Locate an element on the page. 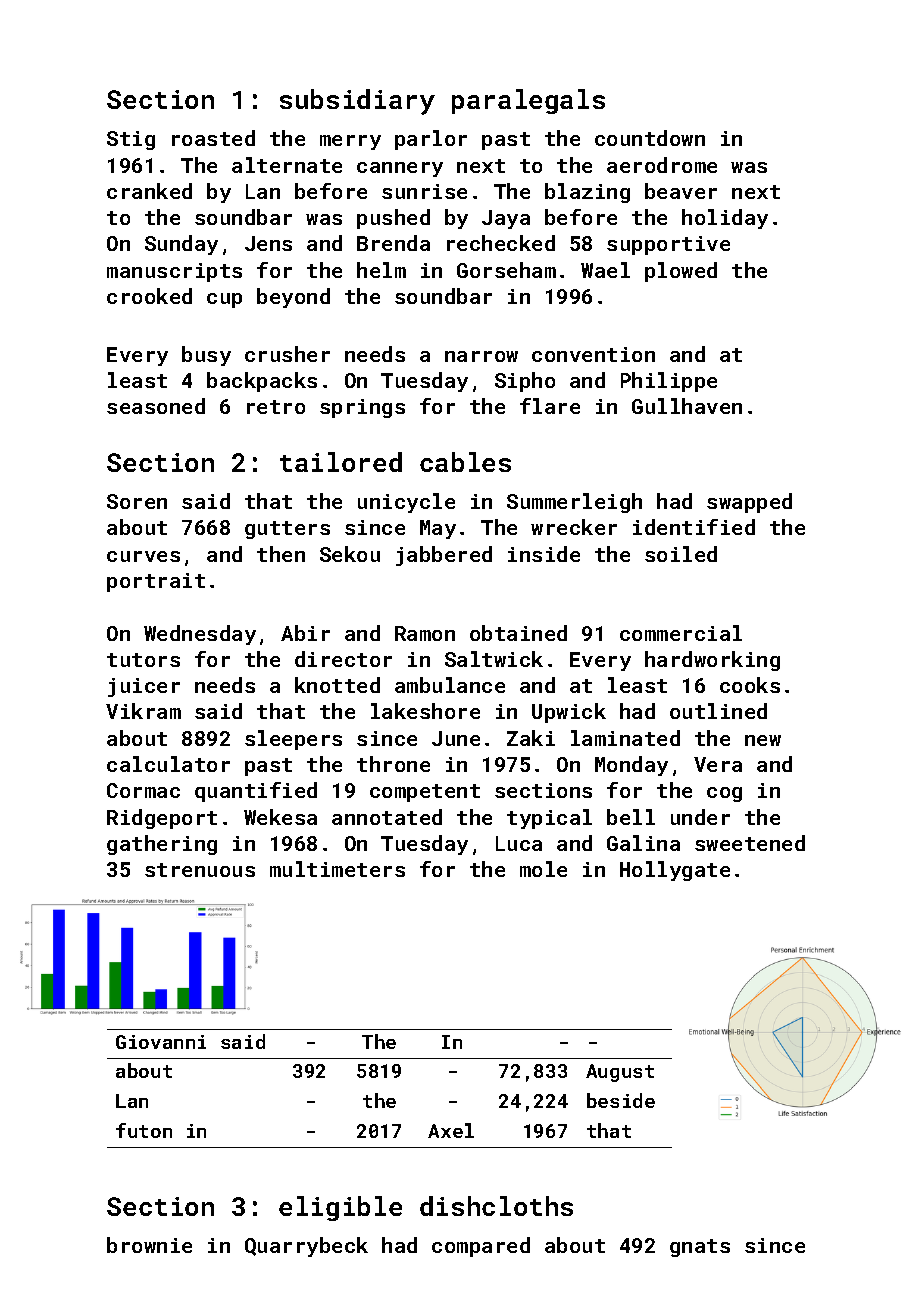 The width and height of the page is (924, 1314). plowed is located at coordinates (681, 272).
